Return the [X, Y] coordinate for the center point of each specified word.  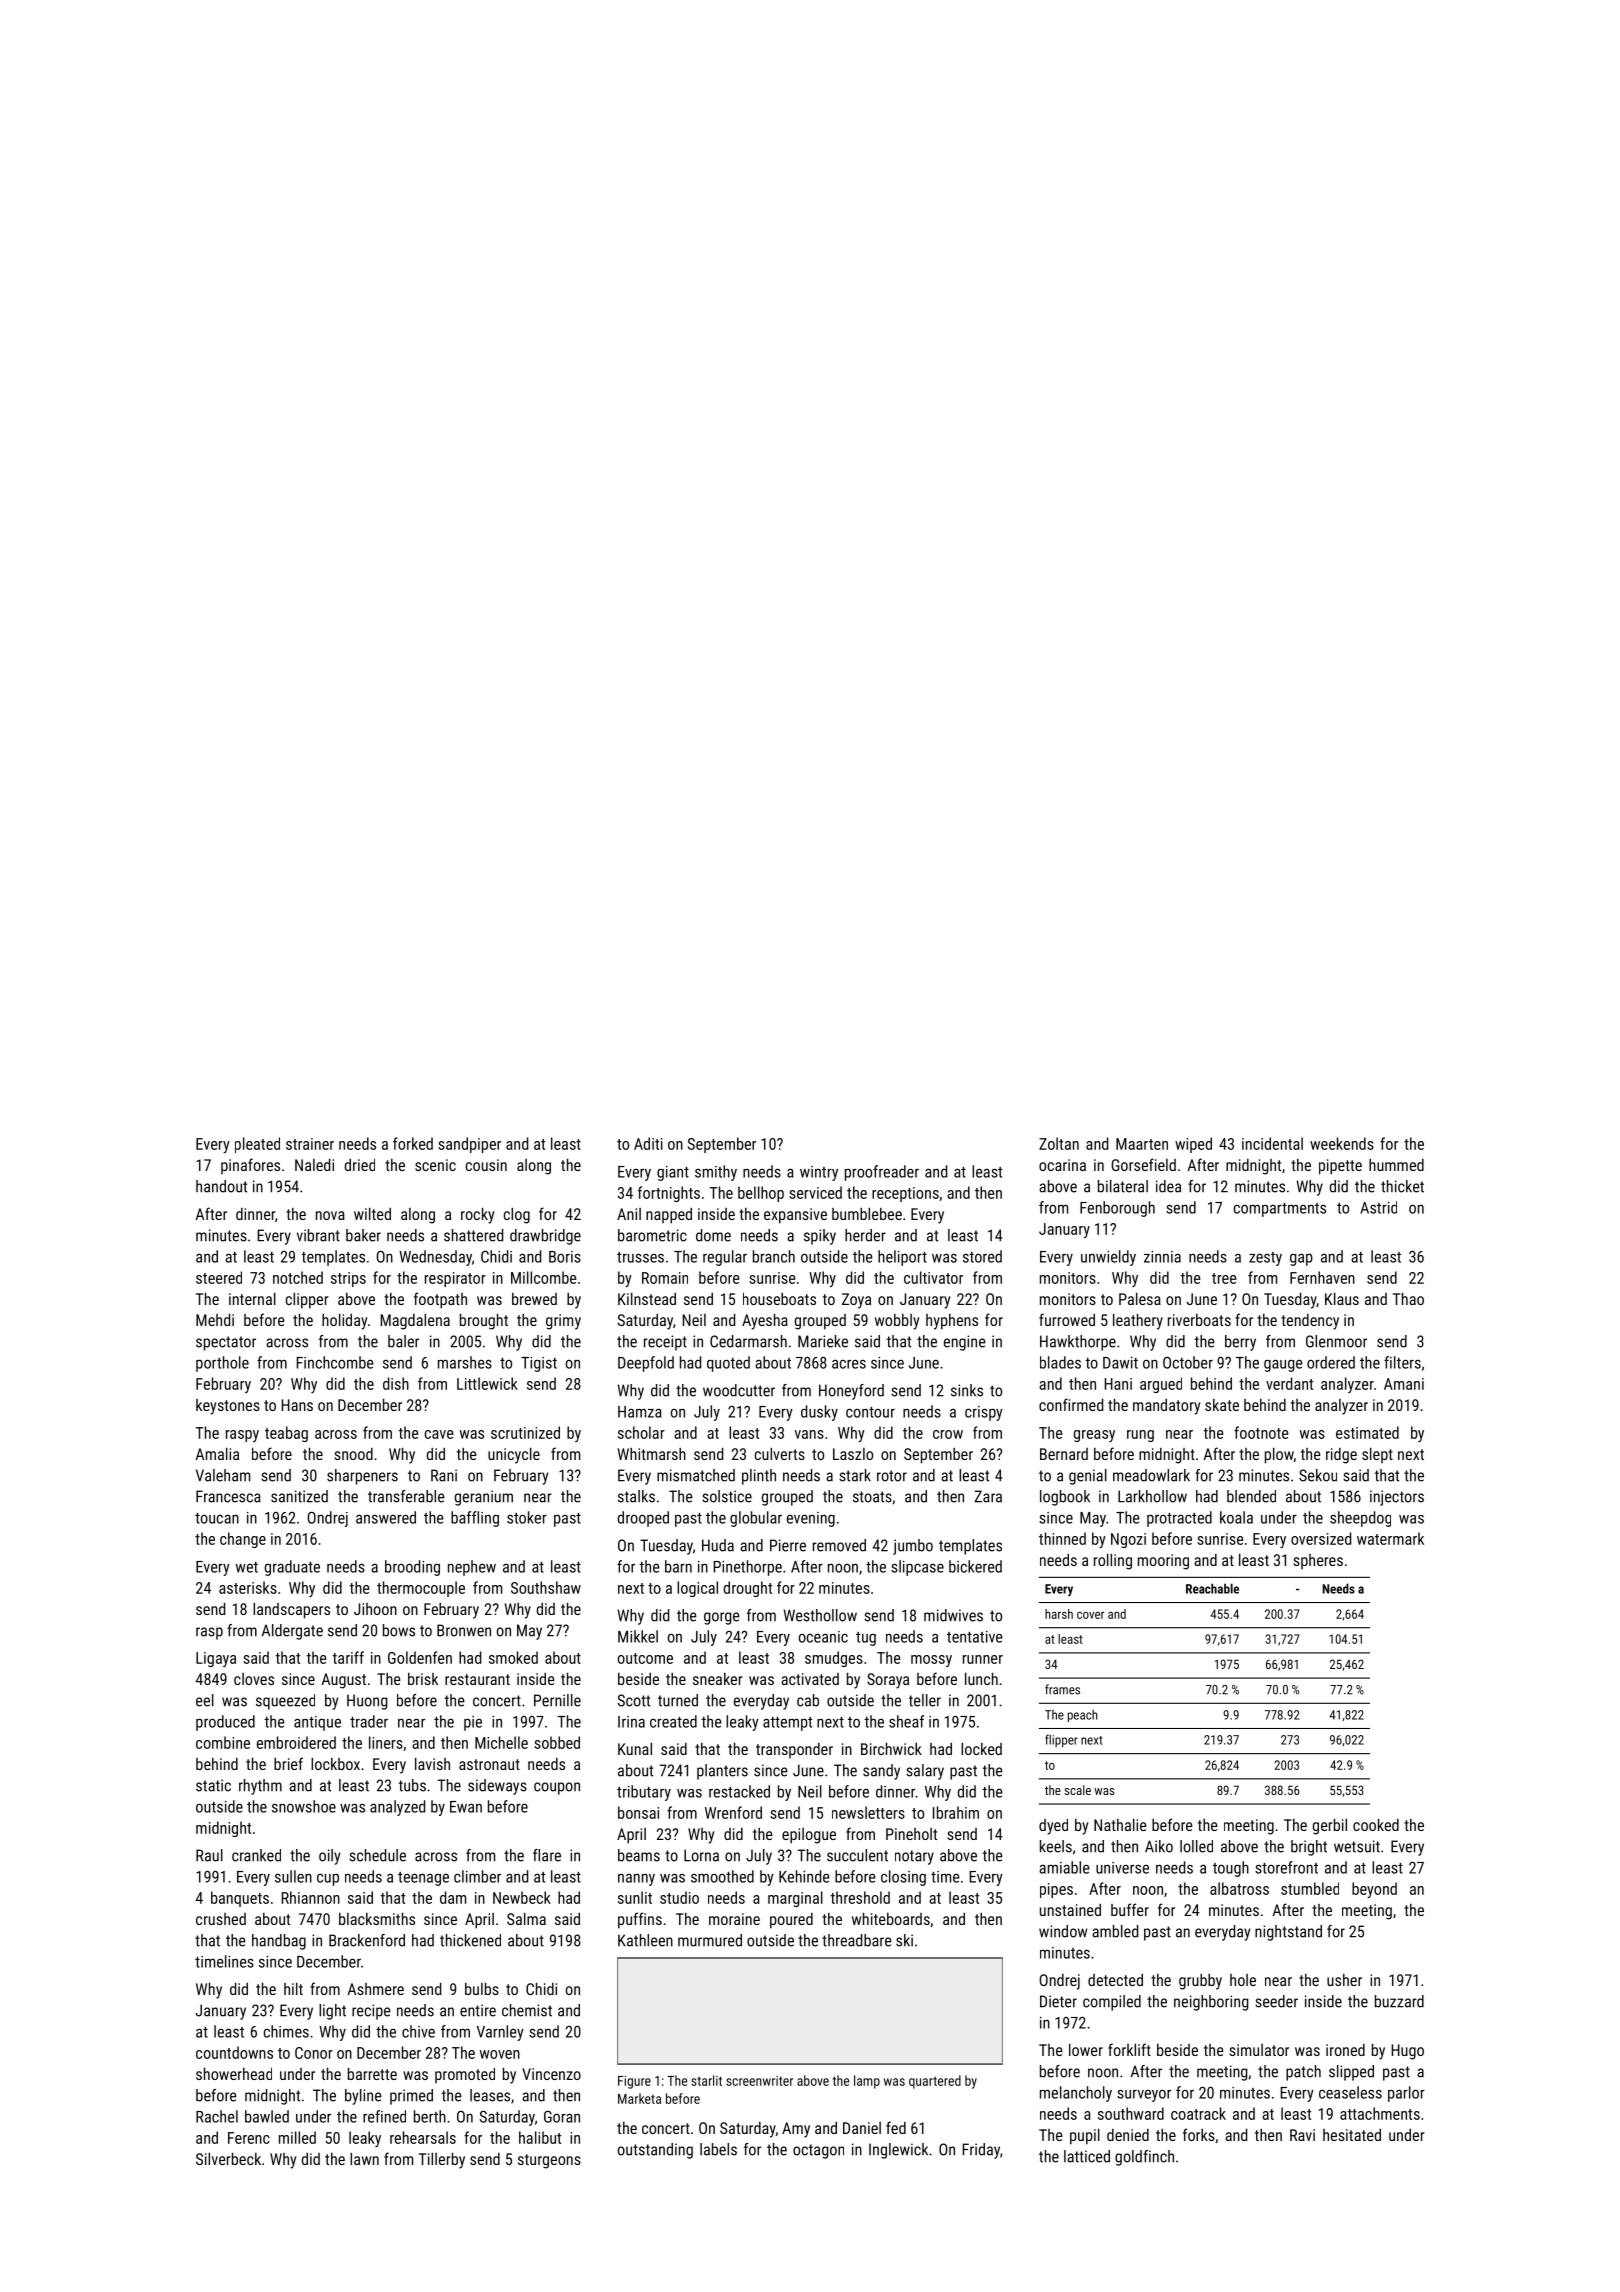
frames [1062, 1689]
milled [297, 2137]
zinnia [1162, 1257]
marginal [795, 1899]
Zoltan [1059, 1143]
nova [330, 1215]
